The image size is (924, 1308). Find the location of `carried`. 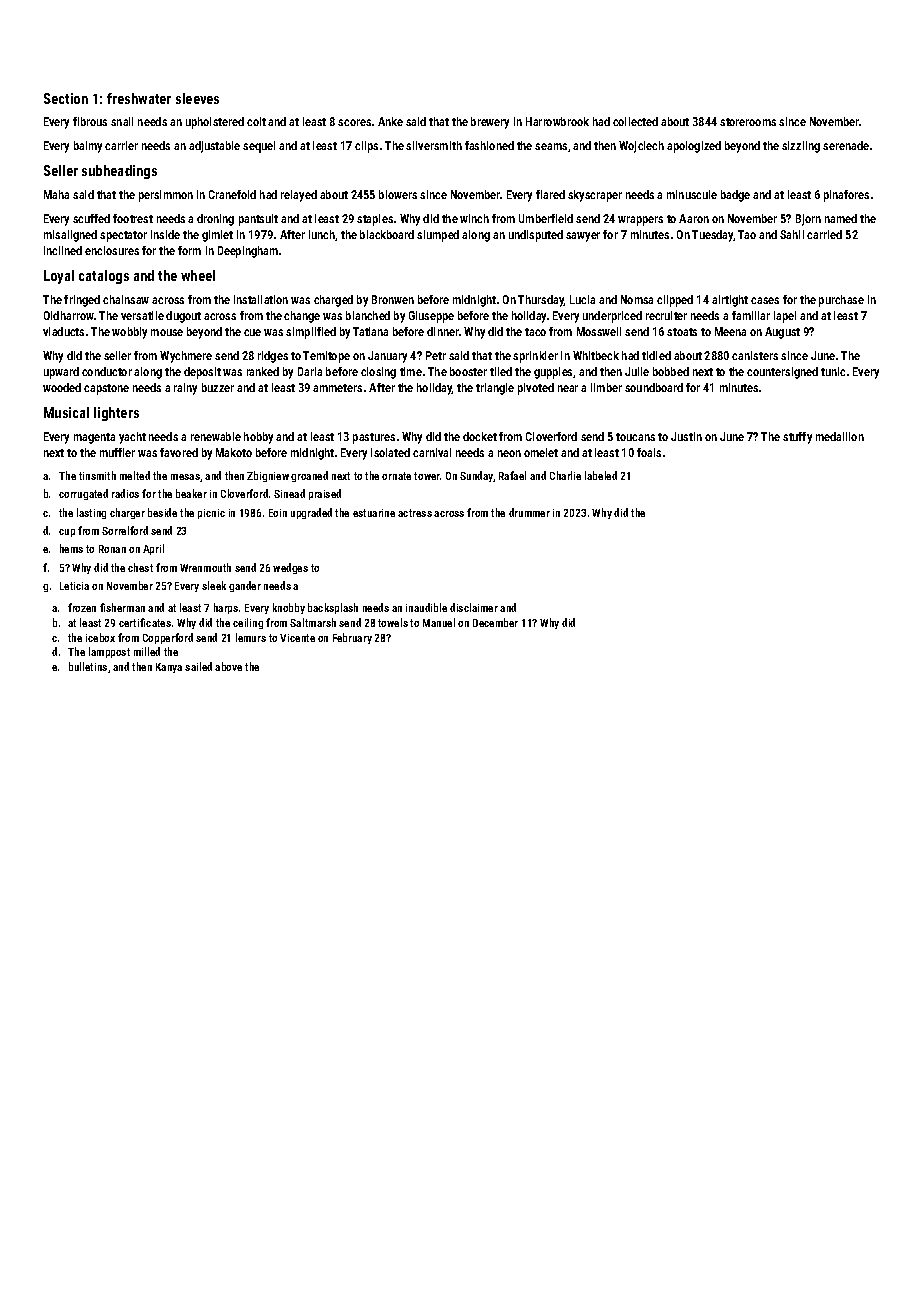

carried is located at coordinates (824, 234).
